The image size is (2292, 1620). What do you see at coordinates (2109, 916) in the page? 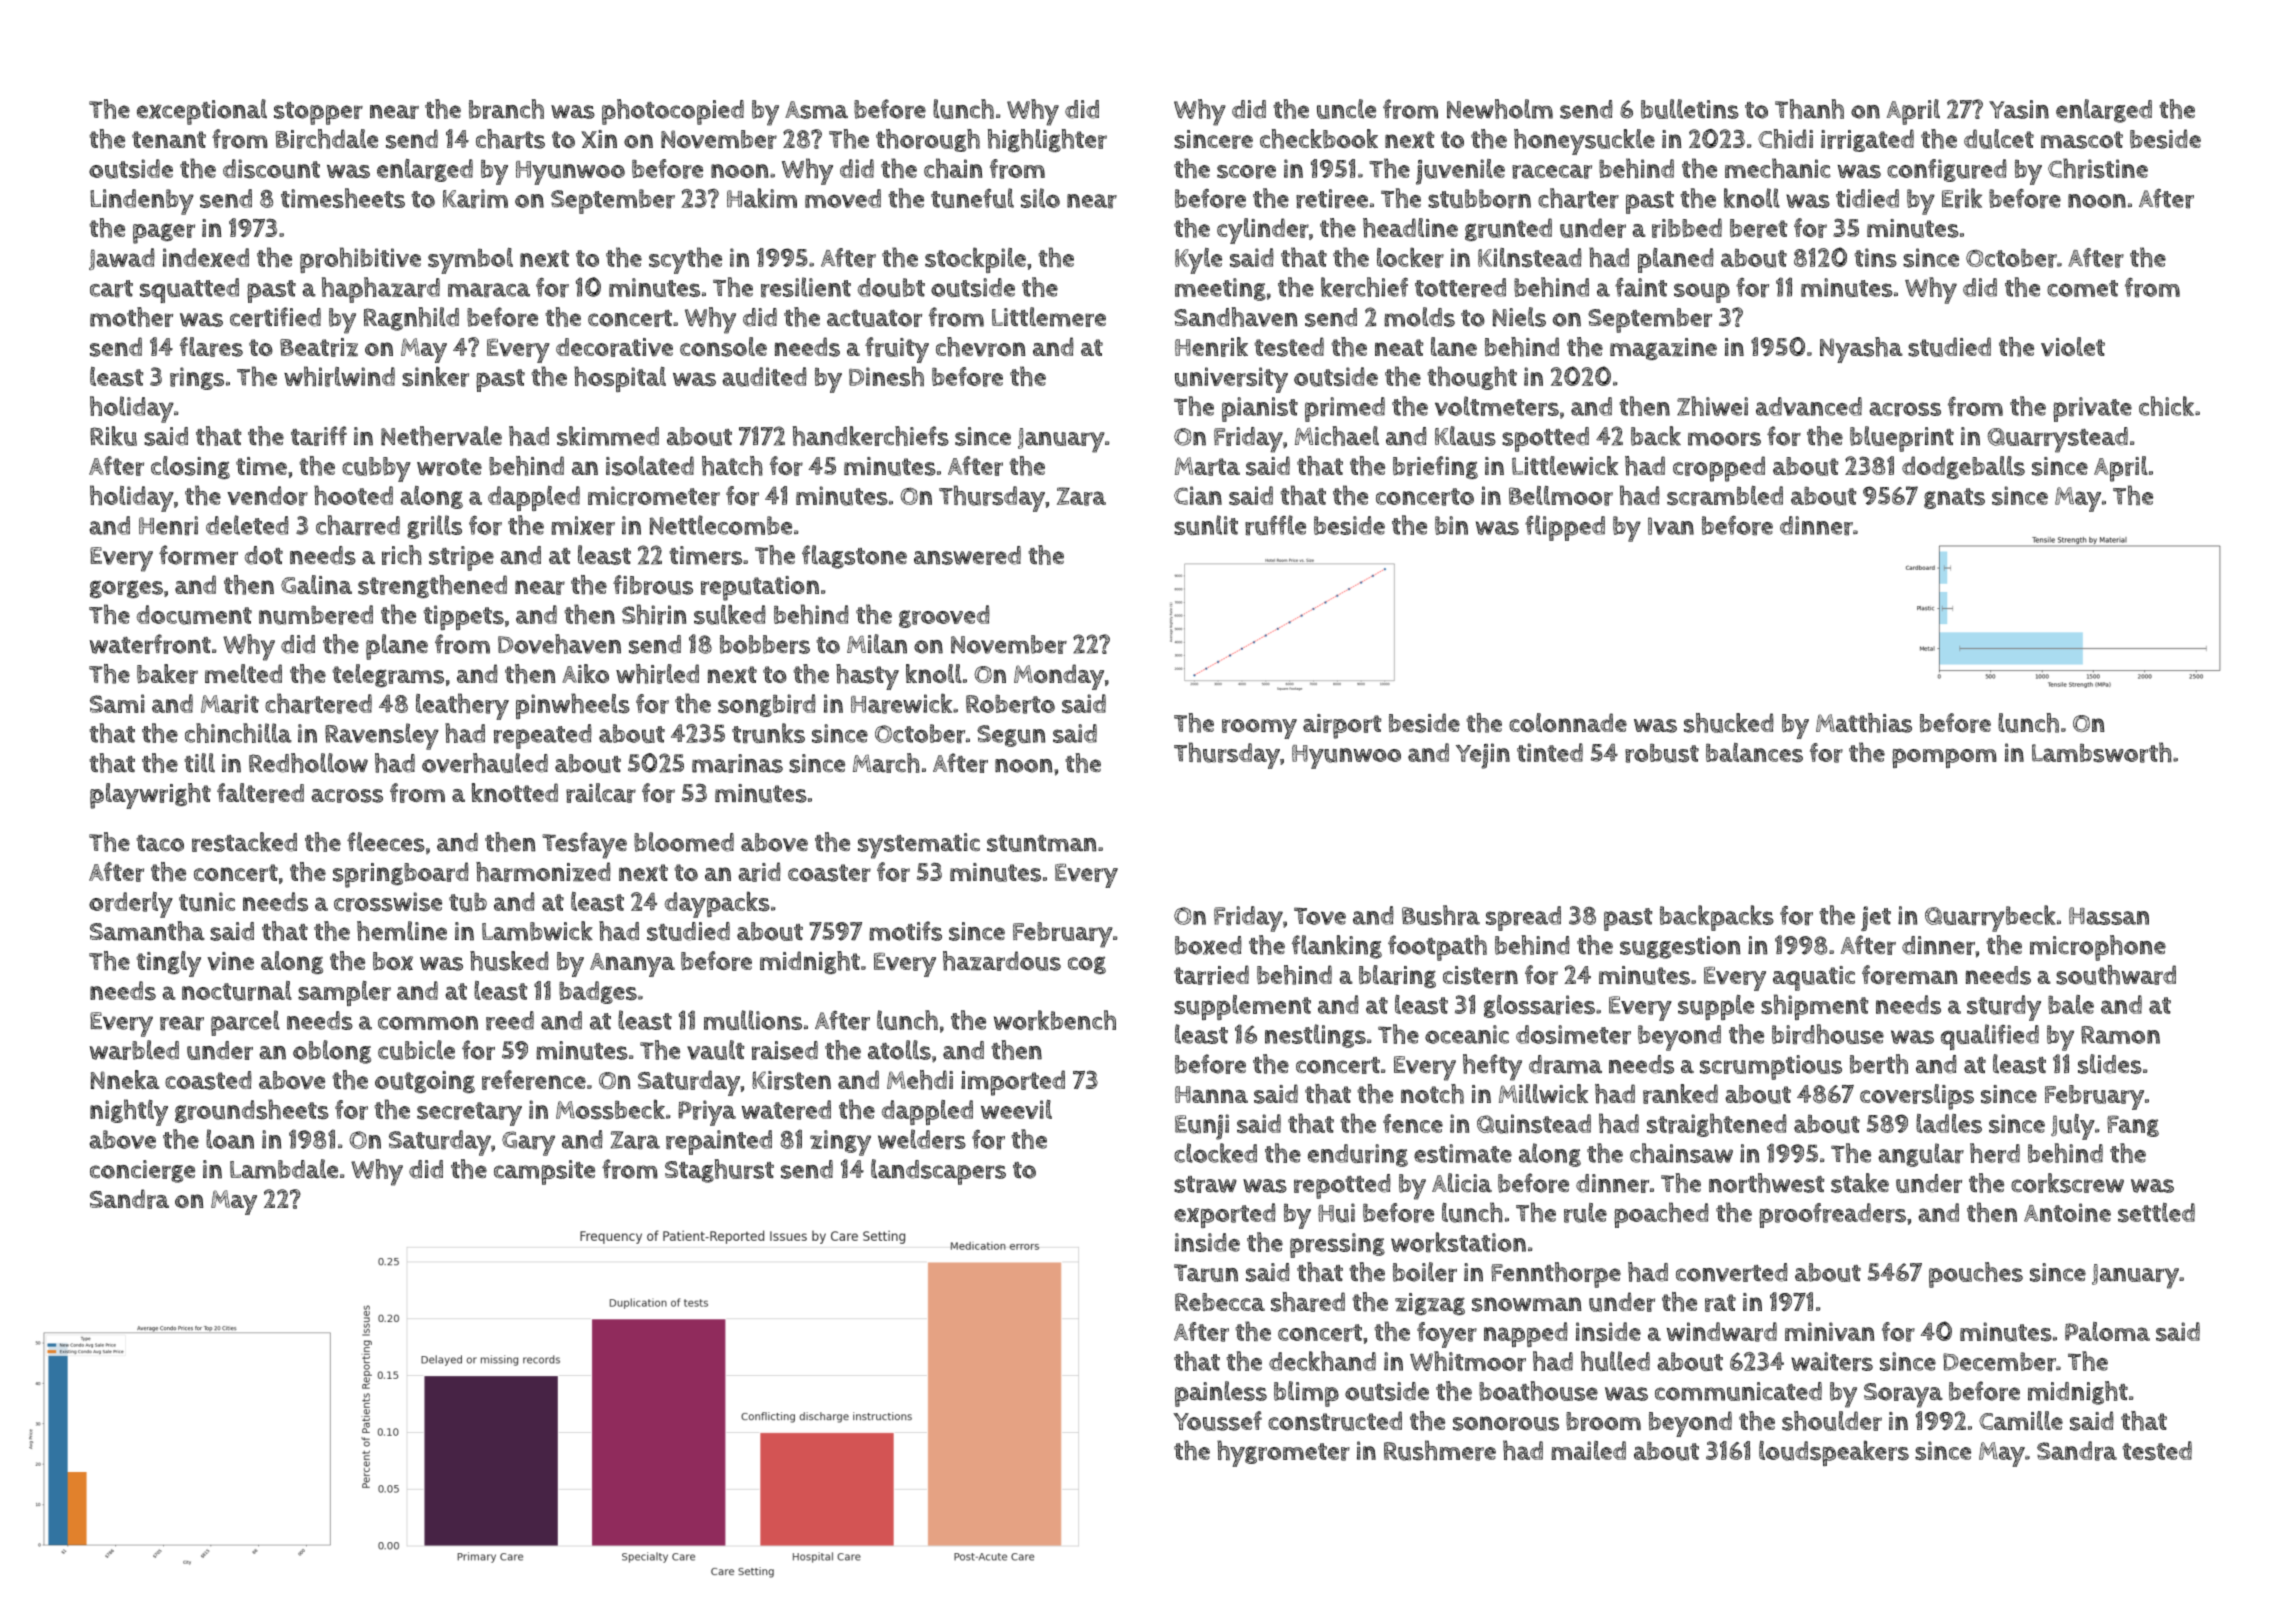
I see `Hassan` at bounding box center [2109, 916].
